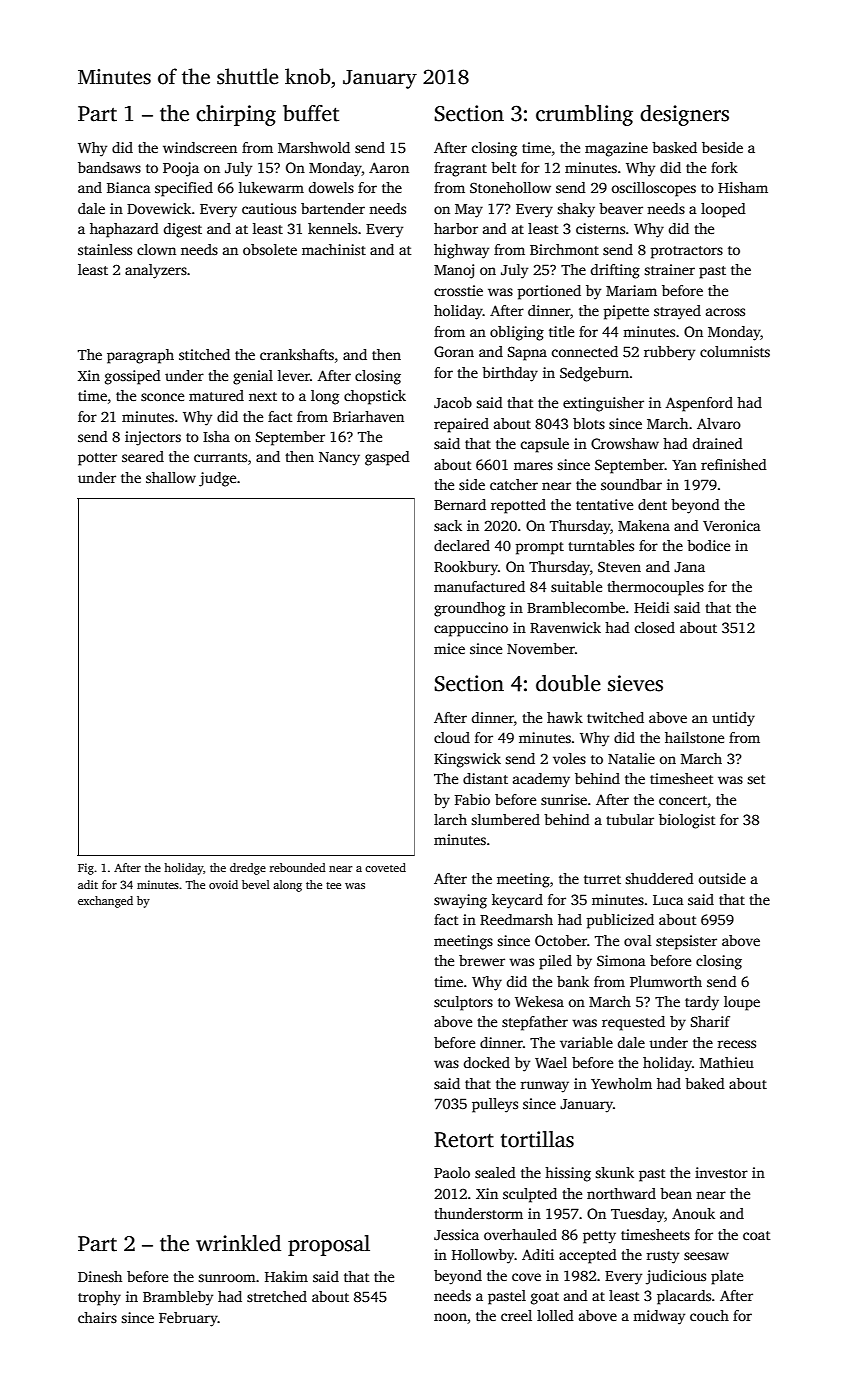 Image resolution: width=849 pixels, height=1400 pixels. Describe the element at coordinates (463, 1003) in the document. I see `sculptors` at that location.
